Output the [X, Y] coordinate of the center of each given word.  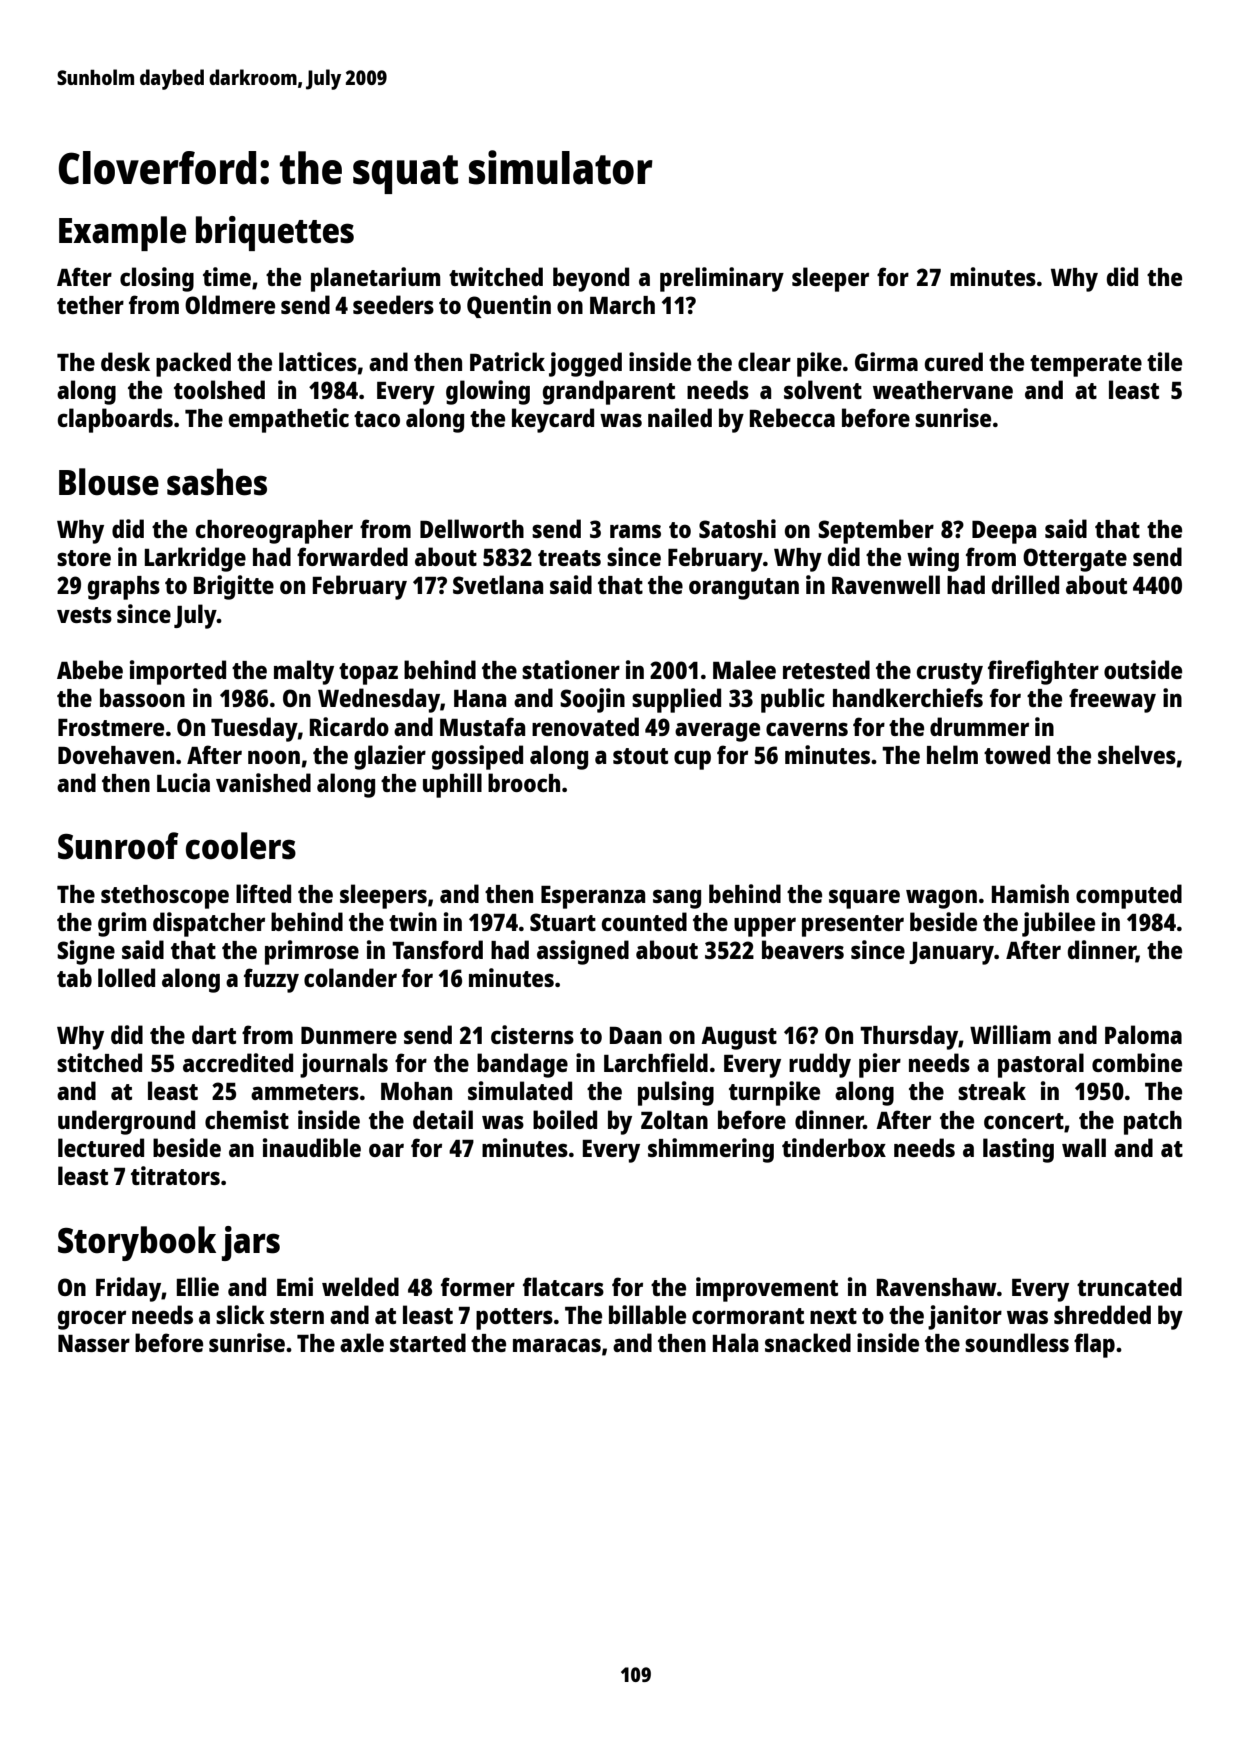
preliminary [722, 279]
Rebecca [792, 417]
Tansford [437, 949]
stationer [571, 669]
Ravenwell [886, 584]
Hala [735, 1342]
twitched [496, 276]
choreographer [274, 532]
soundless [1017, 1342]
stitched [99, 1062]
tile [1164, 361]
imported [178, 672]
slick [240, 1314]
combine [1137, 1062]
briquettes [275, 233]
